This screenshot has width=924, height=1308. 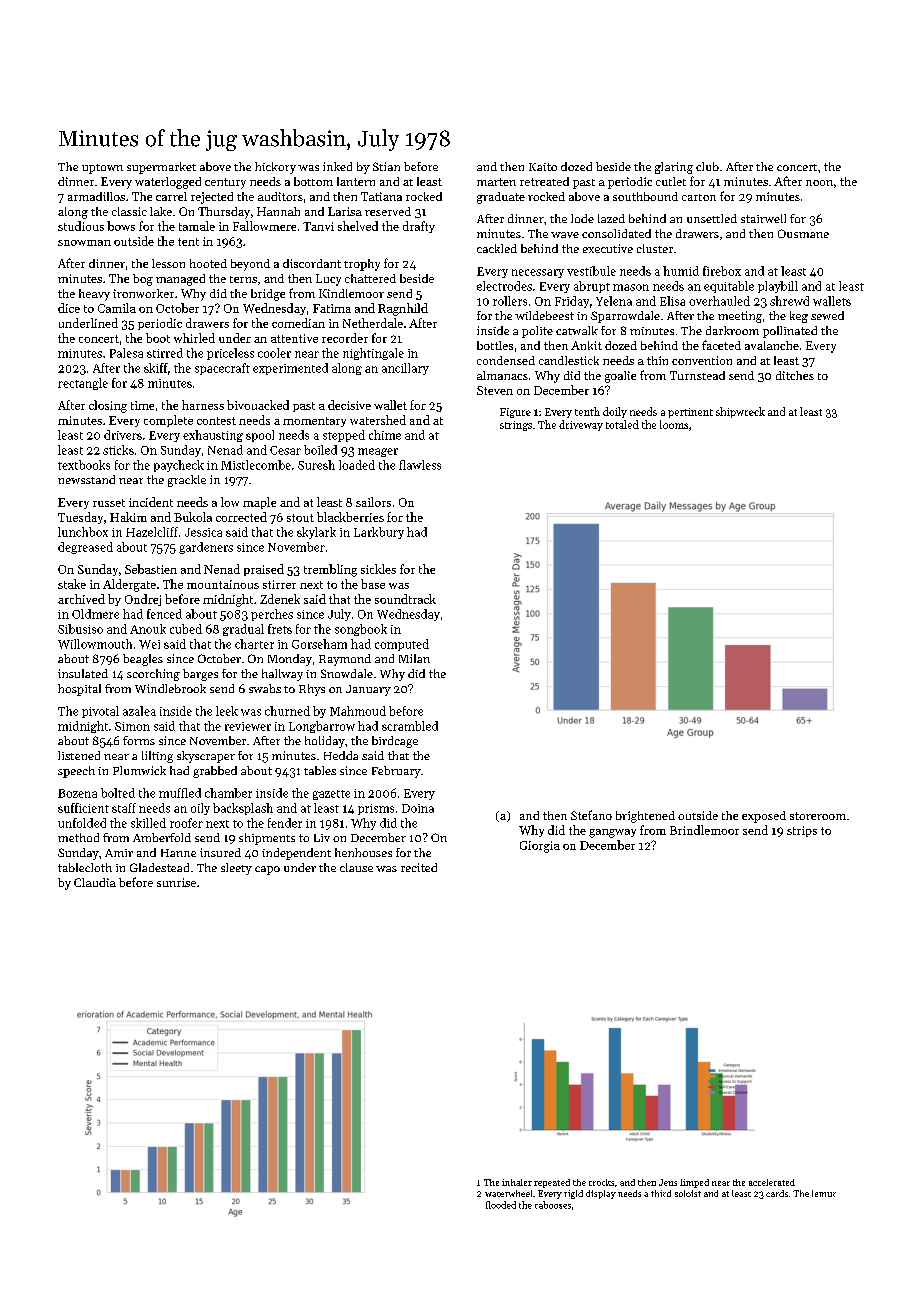 What do you see at coordinates (402, 645) in the screenshot?
I see `computed` at bounding box center [402, 645].
